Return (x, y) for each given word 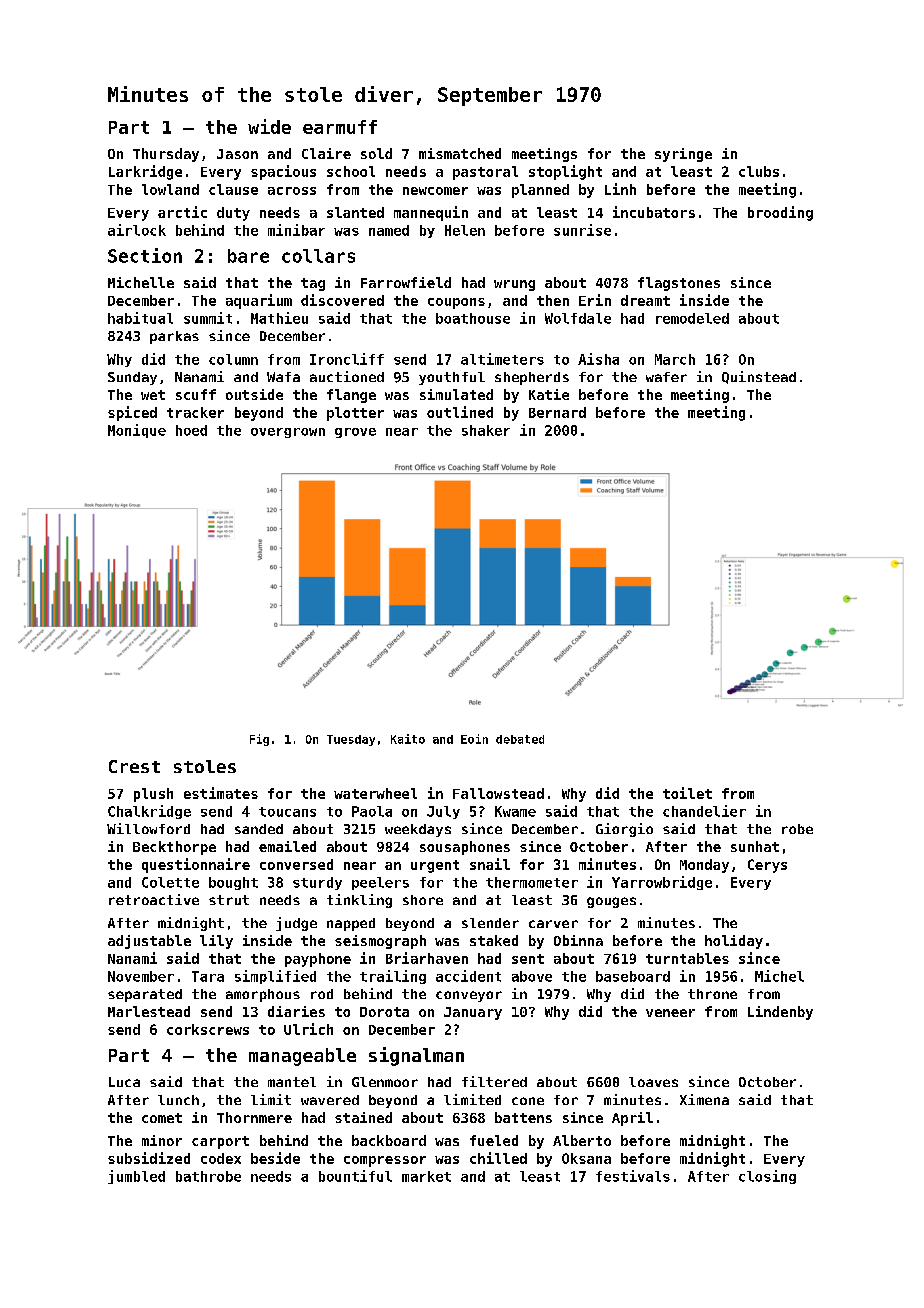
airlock (137, 230)
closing (767, 1177)
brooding (780, 213)
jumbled (136, 1177)
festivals (633, 1176)
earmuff (340, 127)
